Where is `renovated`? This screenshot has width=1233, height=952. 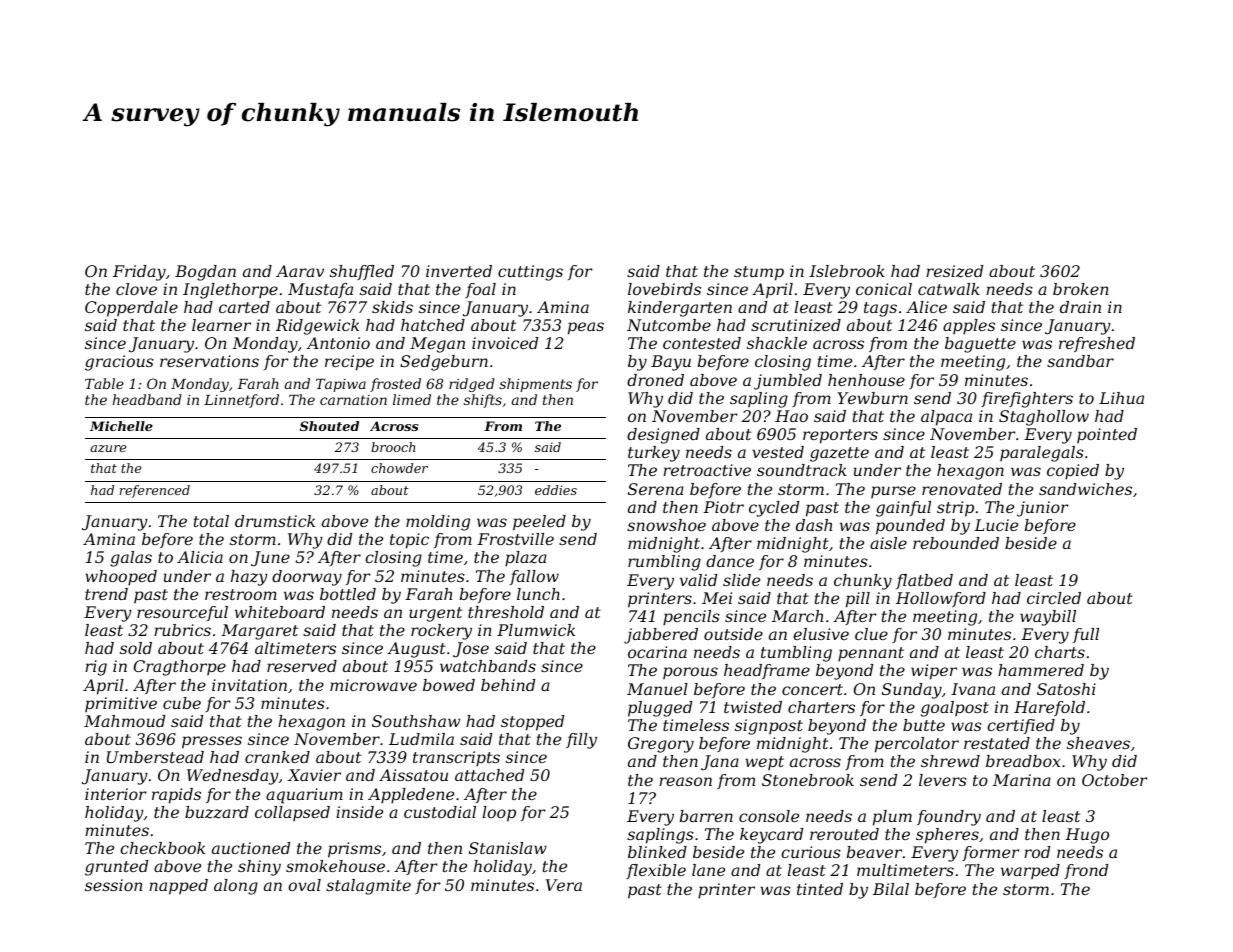
renovated is located at coordinates (962, 489).
